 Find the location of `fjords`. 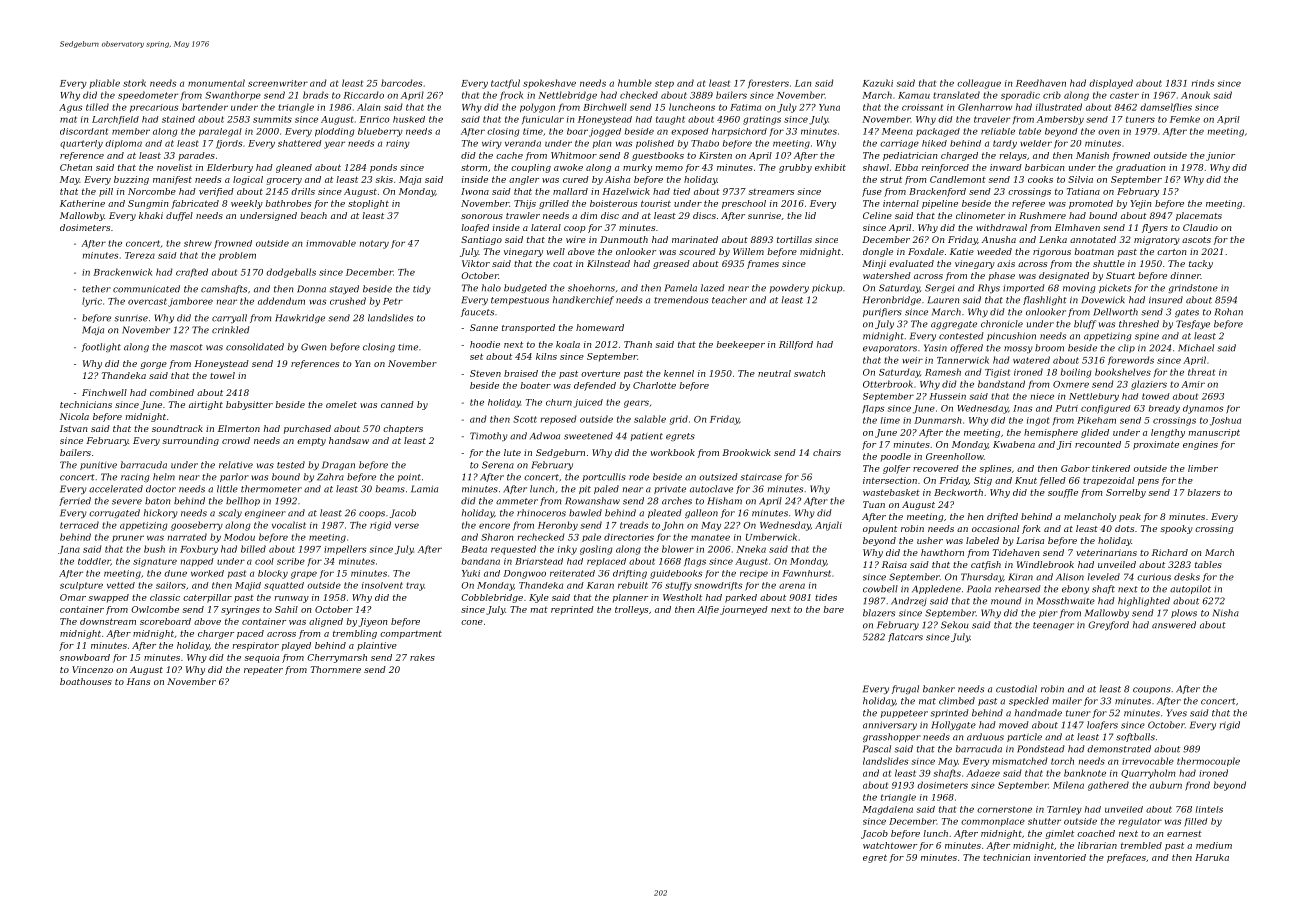

fjords is located at coordinates (229, 144).
